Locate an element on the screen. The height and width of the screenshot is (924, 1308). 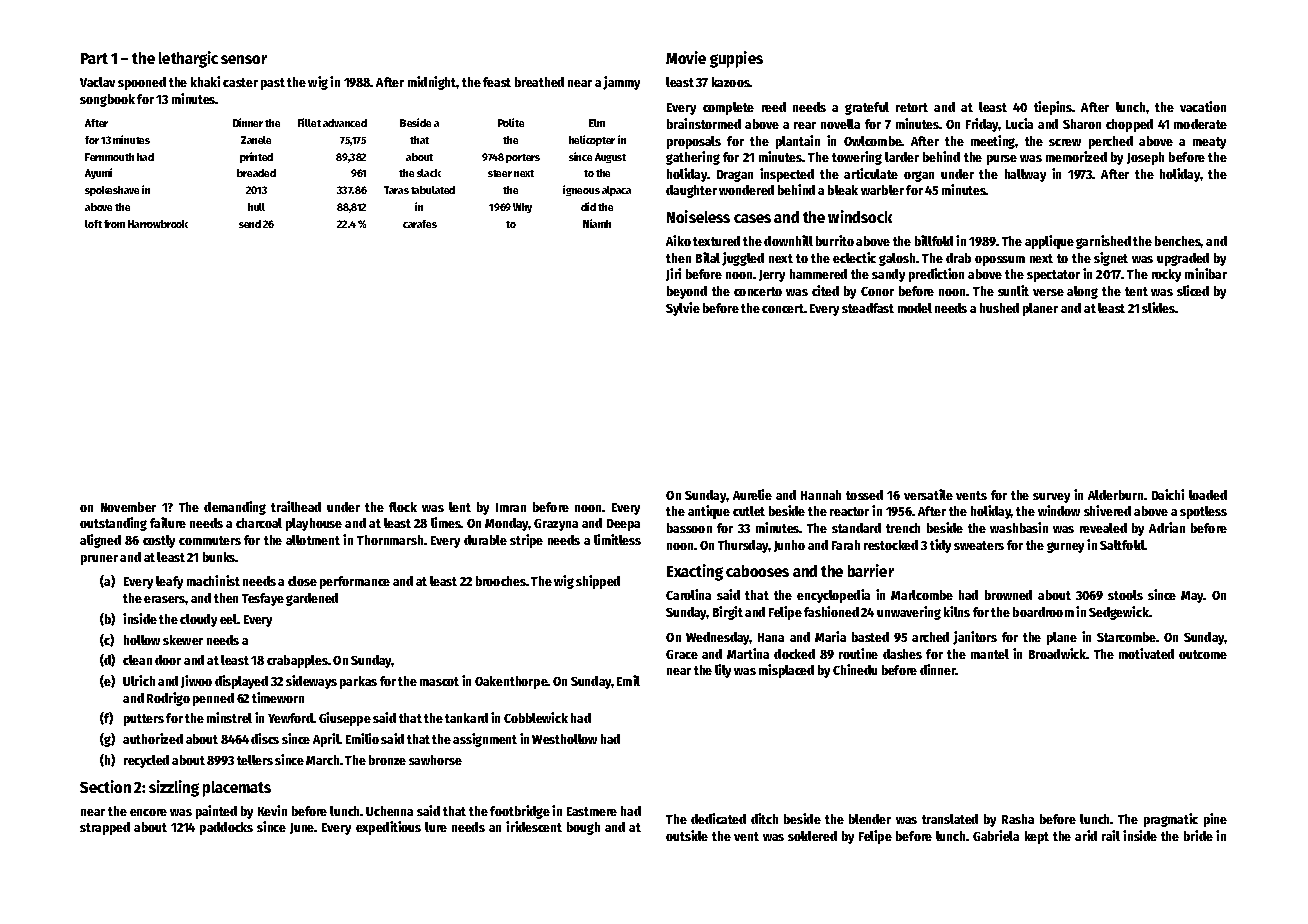
Imran is located at coordinates (511, 507).
